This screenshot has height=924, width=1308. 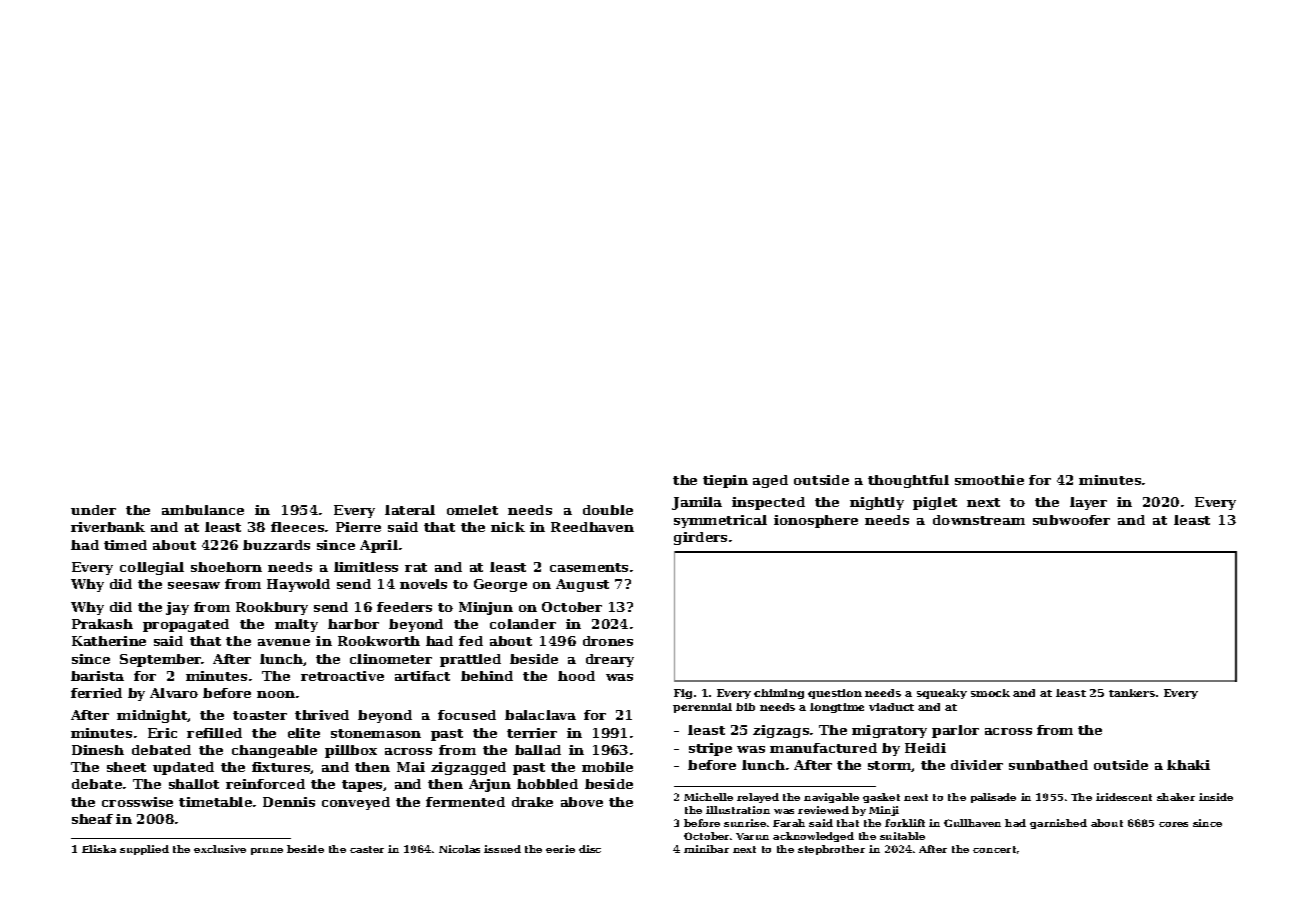 I want to click on casements, so click(x=589, y=567).
